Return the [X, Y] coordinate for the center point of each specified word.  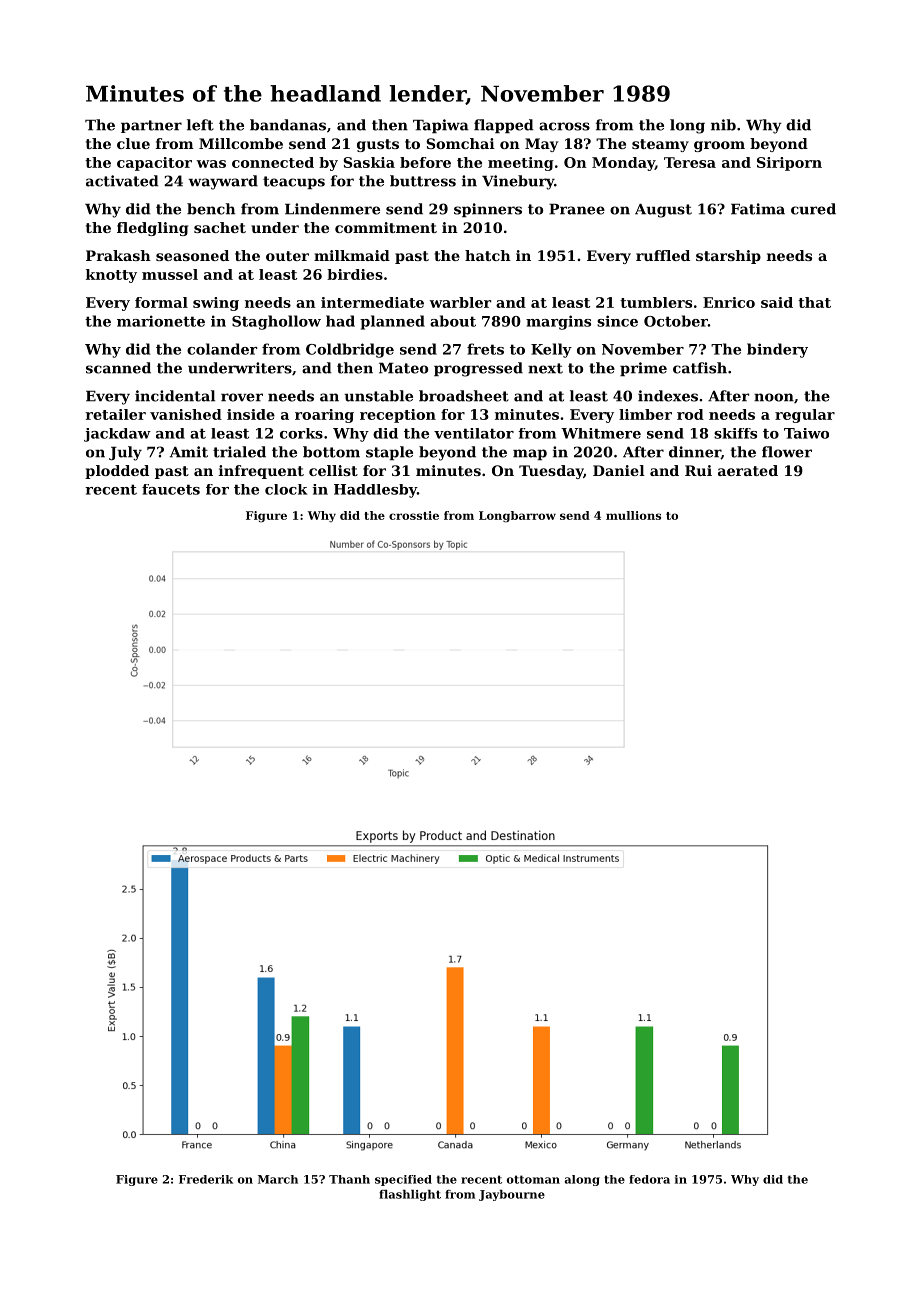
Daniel [619, 470]
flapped [504, 126]
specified [403, 1180]
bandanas [288, 125]
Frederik [206, 1179]
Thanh [349, 1179]
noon [774, 397]
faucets [171, 489]
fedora [649, 1179]
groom [719, 146]
